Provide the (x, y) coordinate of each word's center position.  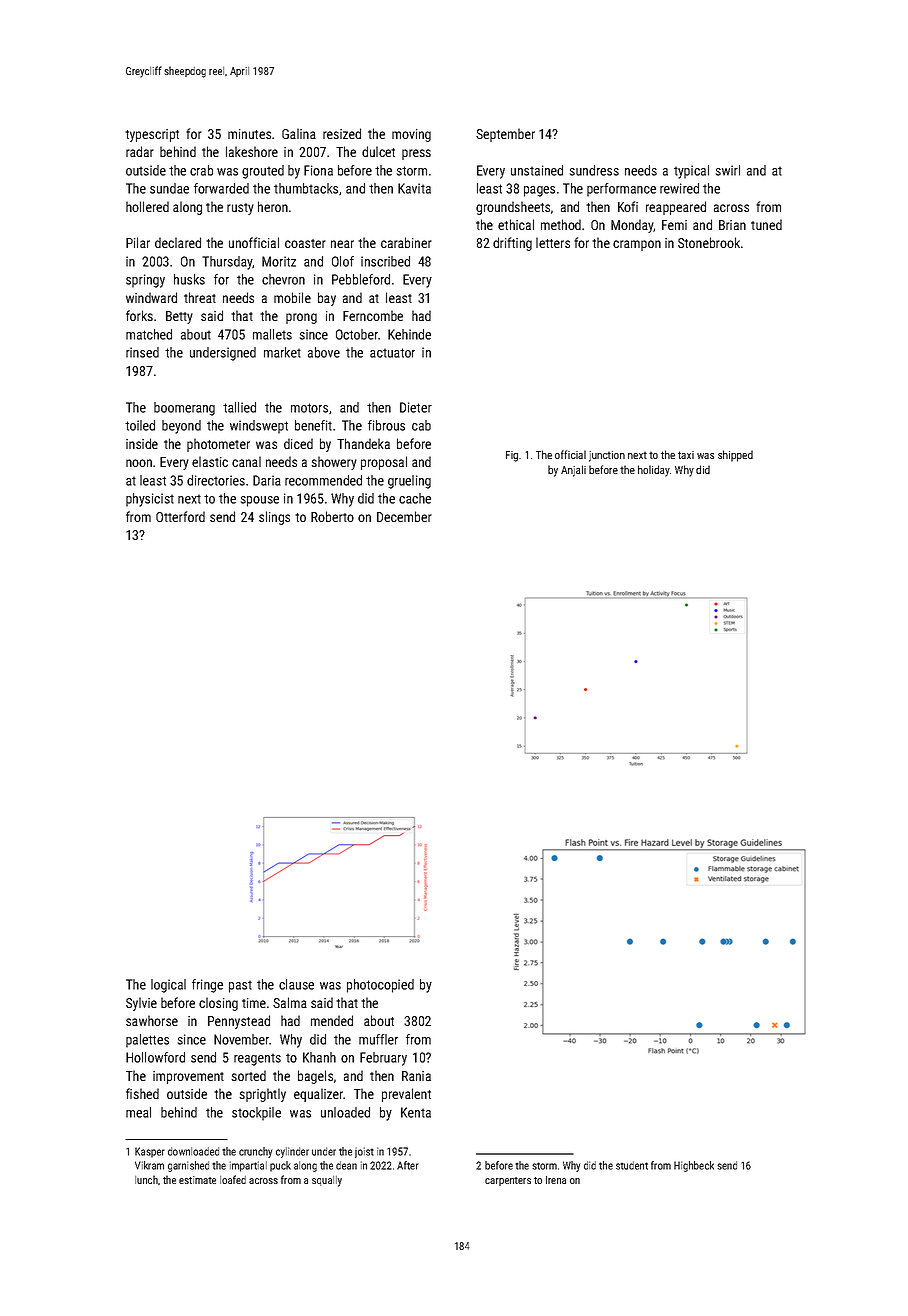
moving (411, 135)
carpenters (508, 1181)
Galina (299, 133)
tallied (239, 407)
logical (168, 986)
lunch (146, 1179)
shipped (735, 456)
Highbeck (694, 1166)
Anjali (573, 471)
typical (691, 172)
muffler (378, 1039)
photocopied (380, 986)
